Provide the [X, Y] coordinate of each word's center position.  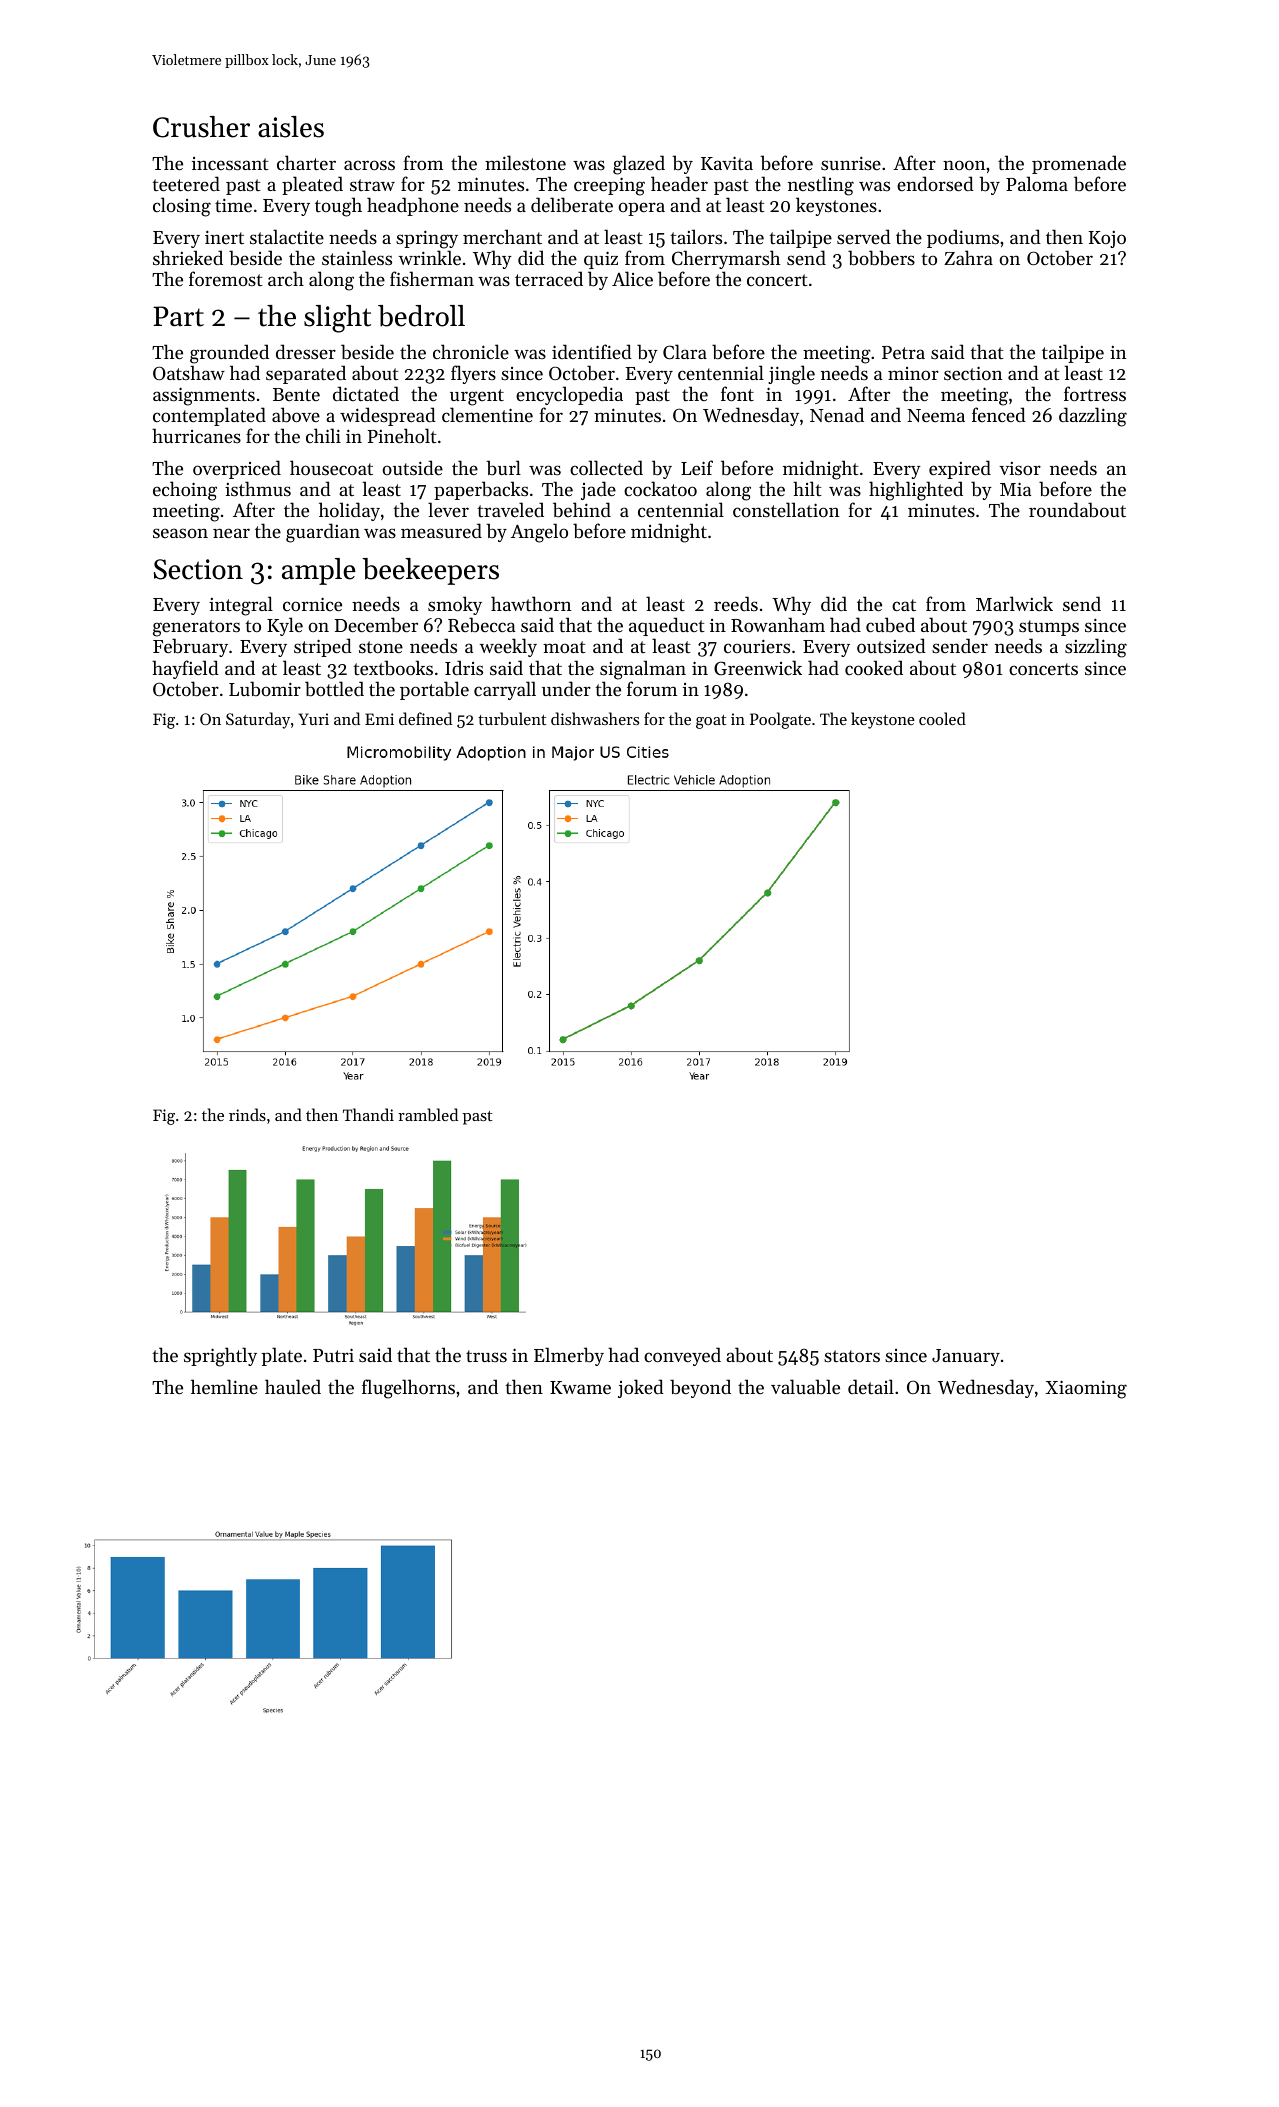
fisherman [432, 278]
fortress [1095, 393]
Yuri [313, 719]
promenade [1079, 164]
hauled [293, 1386]
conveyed [682, 1356]
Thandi [368, 1114]
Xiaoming [1086, 1389]
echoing [185, 491]
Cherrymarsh [726, 259]
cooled [942, 718]
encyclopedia [569, 395]
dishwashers [595, 718]
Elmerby [569, 1356]
